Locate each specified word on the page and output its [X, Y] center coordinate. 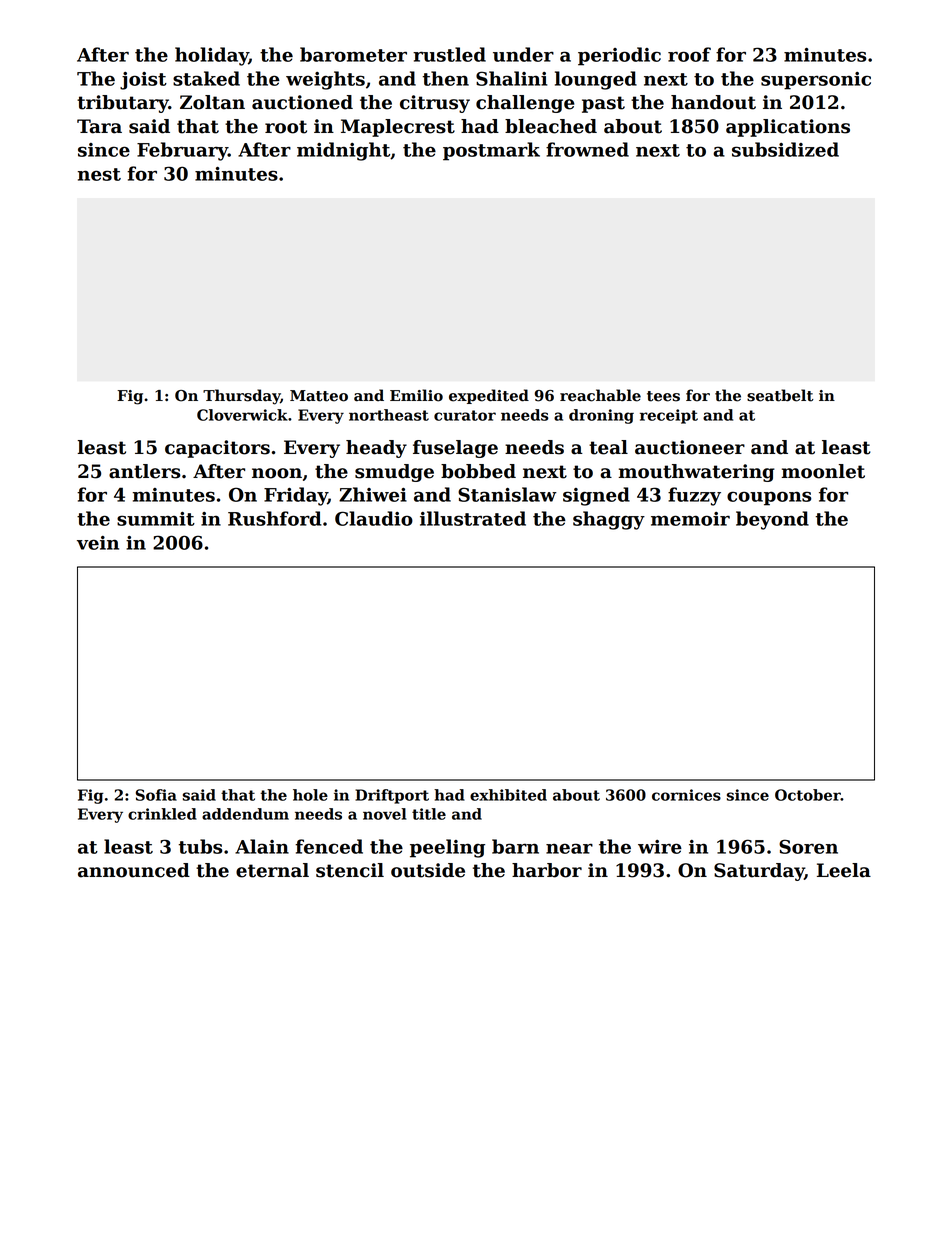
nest [99, 174]
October [808, 795]
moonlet [823, 471]
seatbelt [780, 395]
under [523, 54]
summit [156, 519]
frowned [587, 149]
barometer [353, 54]
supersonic [816, 81]
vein [98, 543]
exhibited [508, 795]
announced [134, 870]
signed [596, 496]
